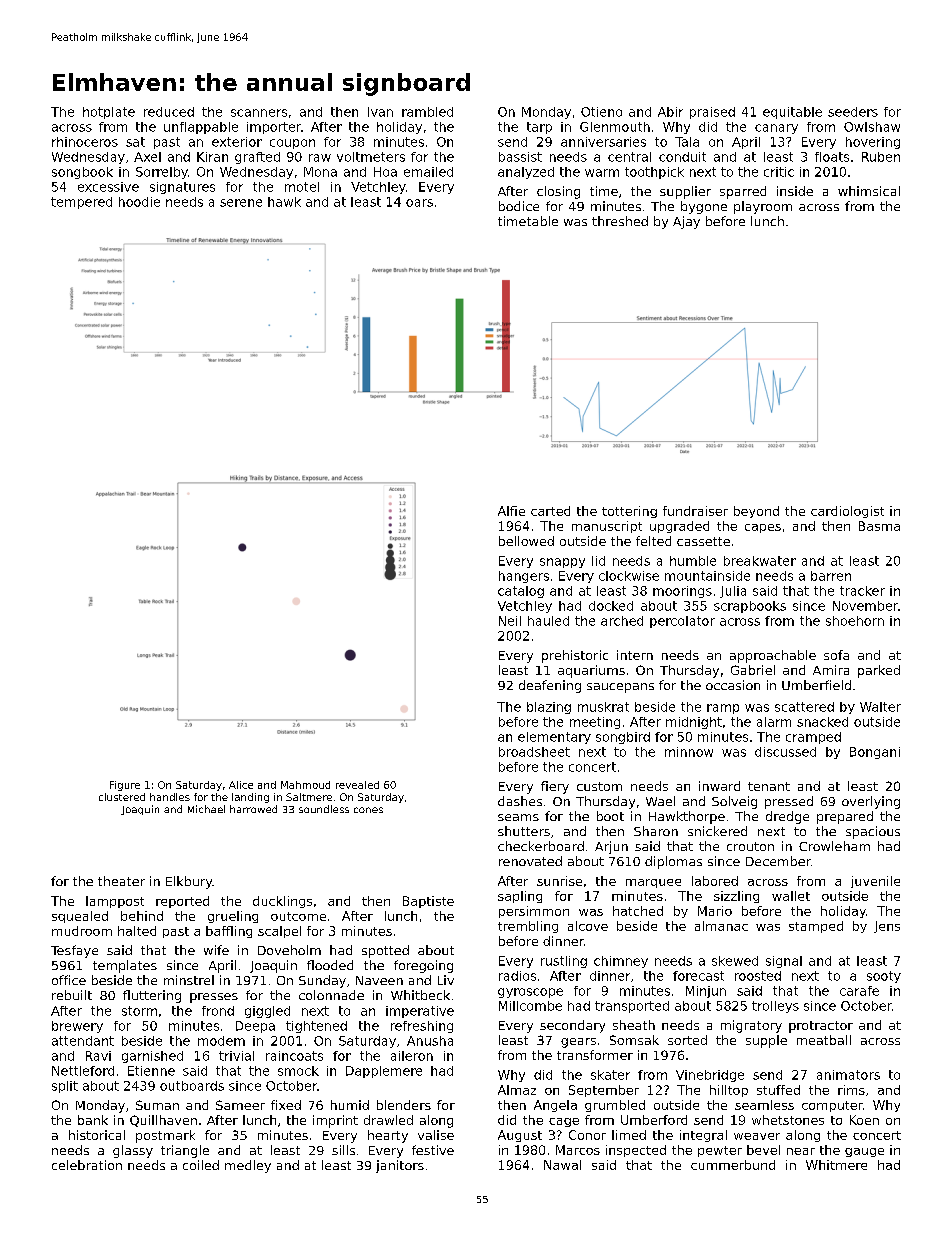 The width and height of the page is (952, 1233). I want to click on carted, so click(550, 511).
